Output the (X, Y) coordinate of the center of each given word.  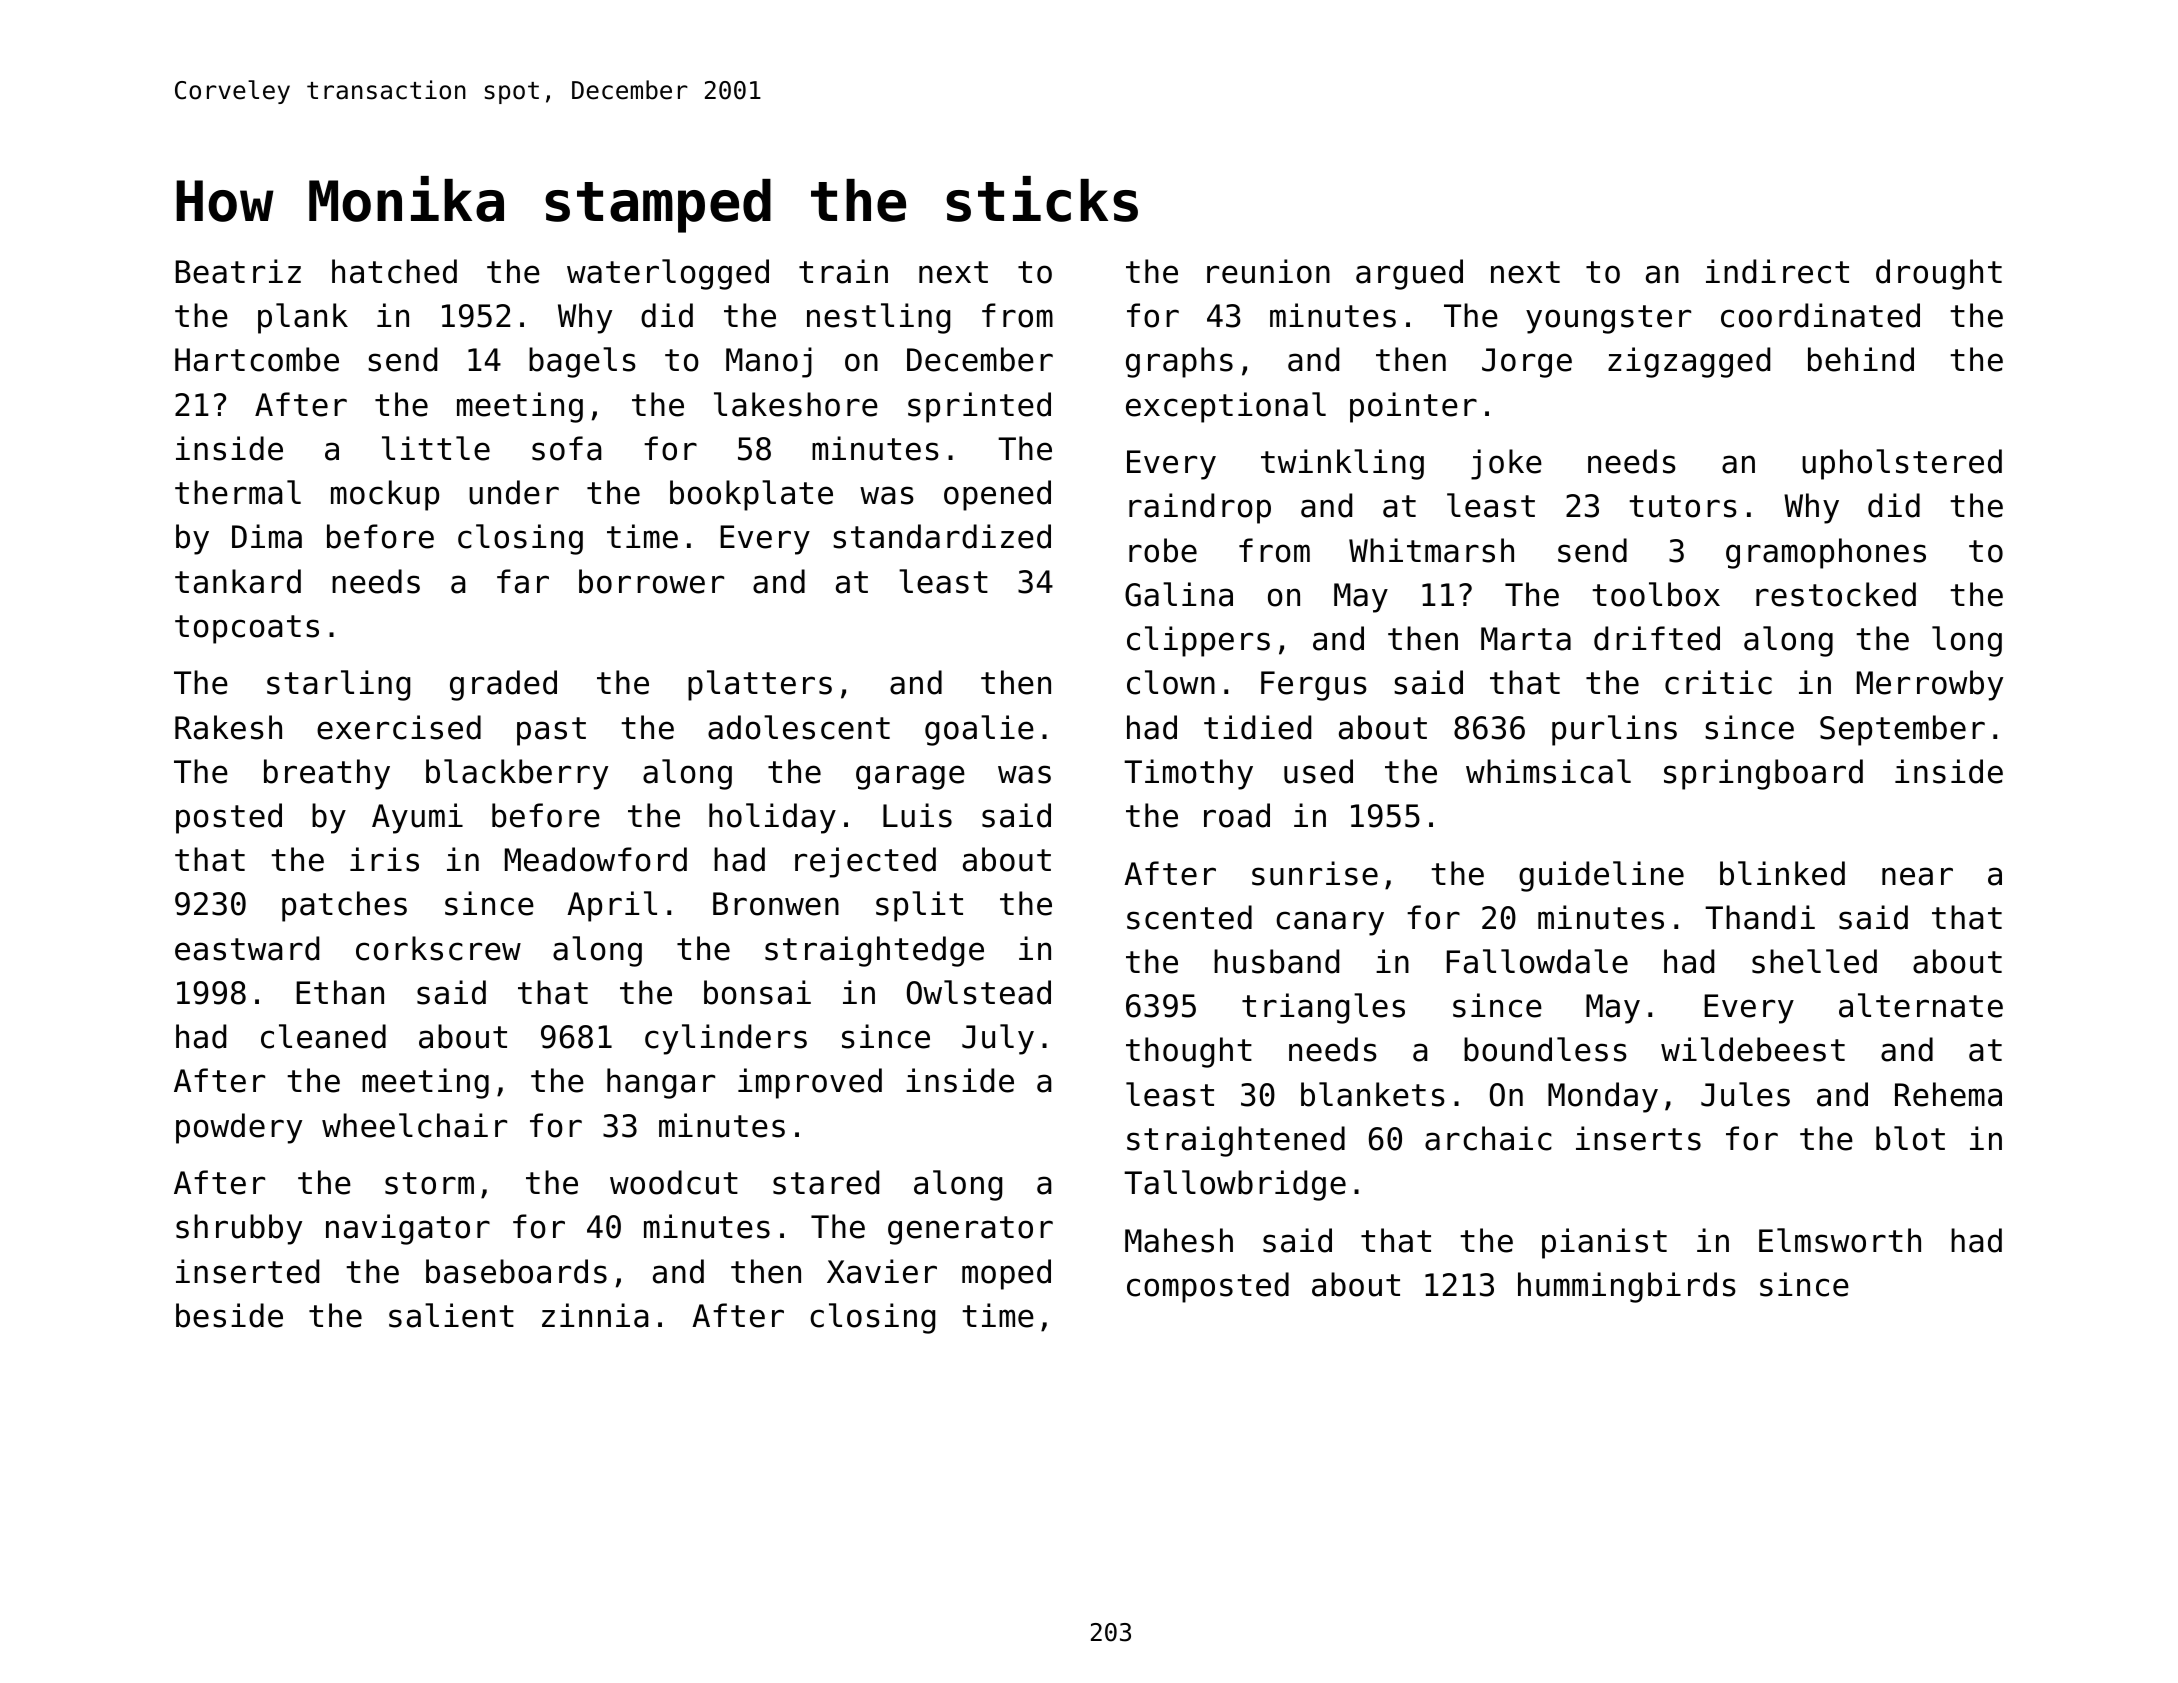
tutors (1683, 506)
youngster (1608, 319)
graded (503, 685)
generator (970, 1230)
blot (1910, 1138)
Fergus (1314, 686)
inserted (247, 1271)
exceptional (1226, 407)
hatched (394, 271)
